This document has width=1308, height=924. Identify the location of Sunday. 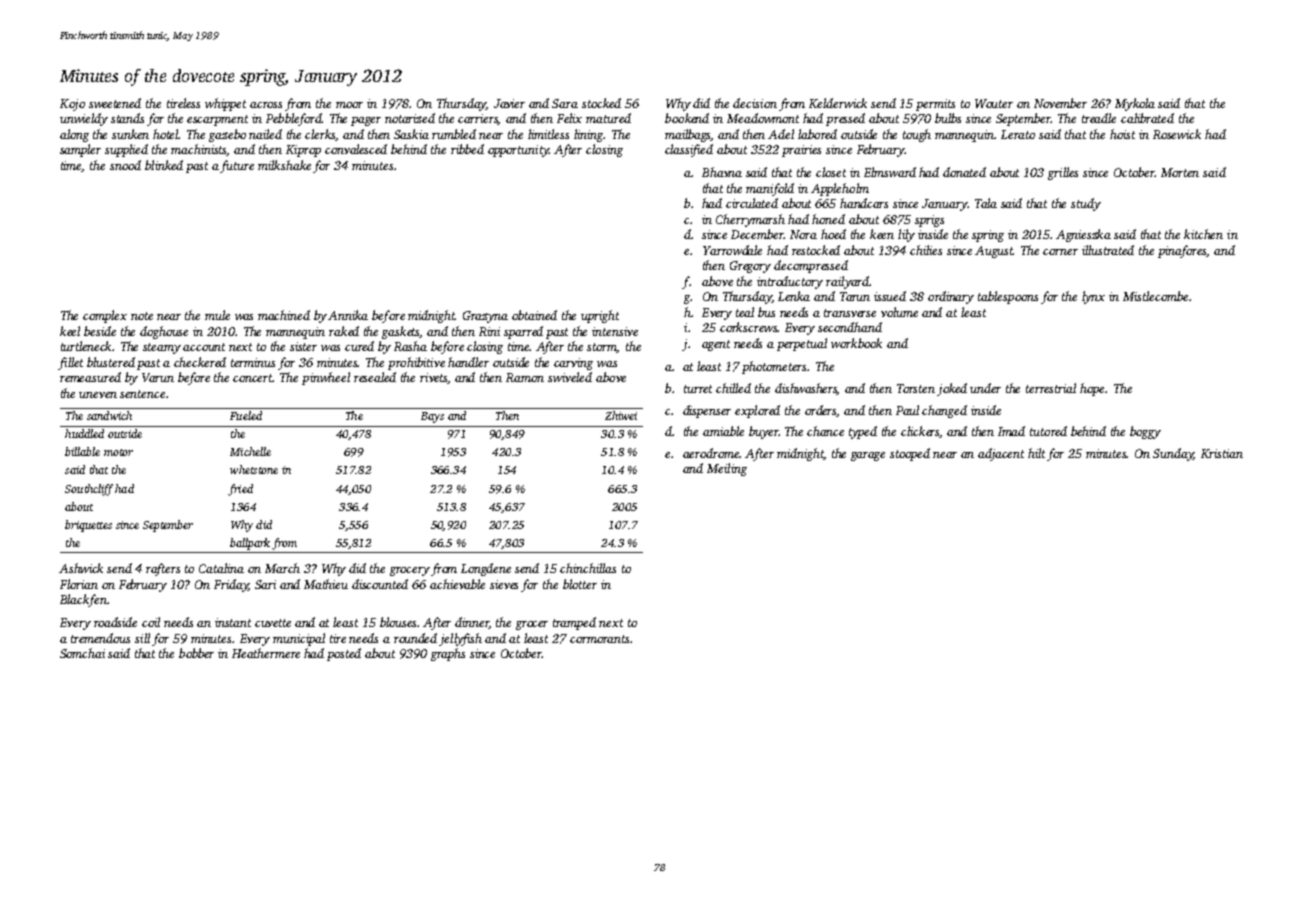
(1173, 454).
